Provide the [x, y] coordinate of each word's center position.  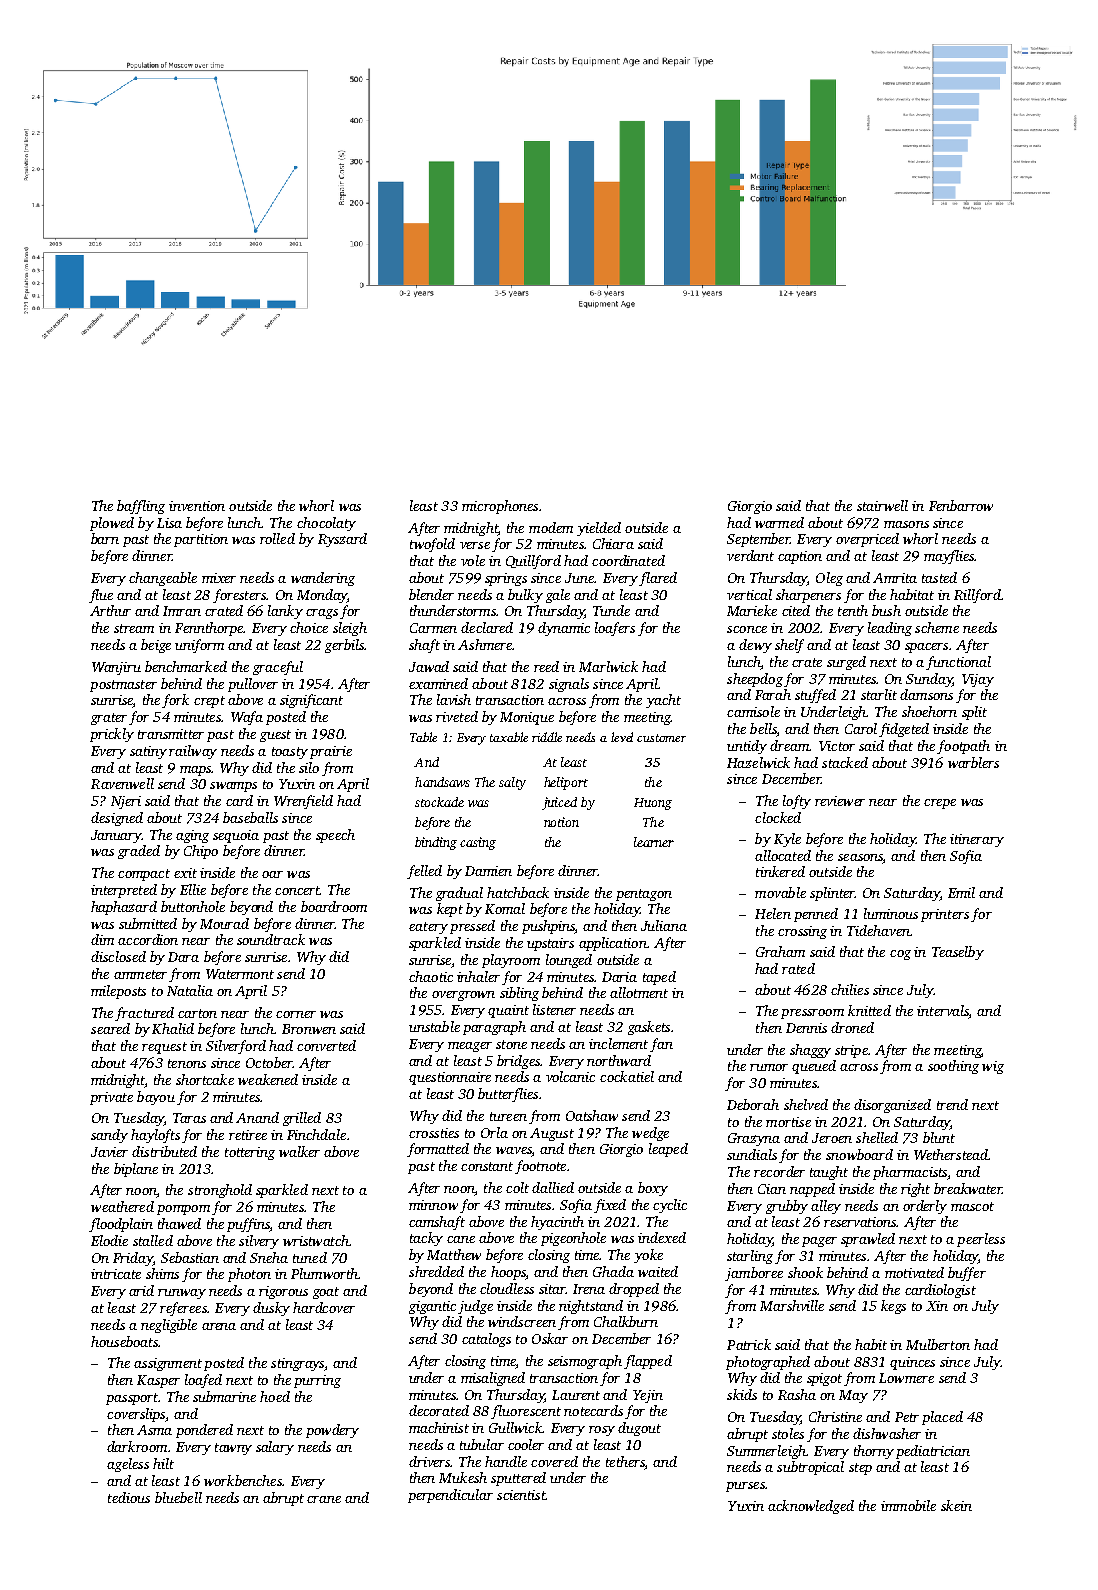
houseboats [124, 1341]
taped [659, 978]
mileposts [118, 992]
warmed [779, 522]
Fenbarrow [961, 505]
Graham [780, 951]
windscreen [522, 1321]
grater [109, 719]
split [974, 713]
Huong [653, 804]
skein [956, 1505]
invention [197, 506]
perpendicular [450, 1496]
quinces [912, 1363]
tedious [129, 1497]
